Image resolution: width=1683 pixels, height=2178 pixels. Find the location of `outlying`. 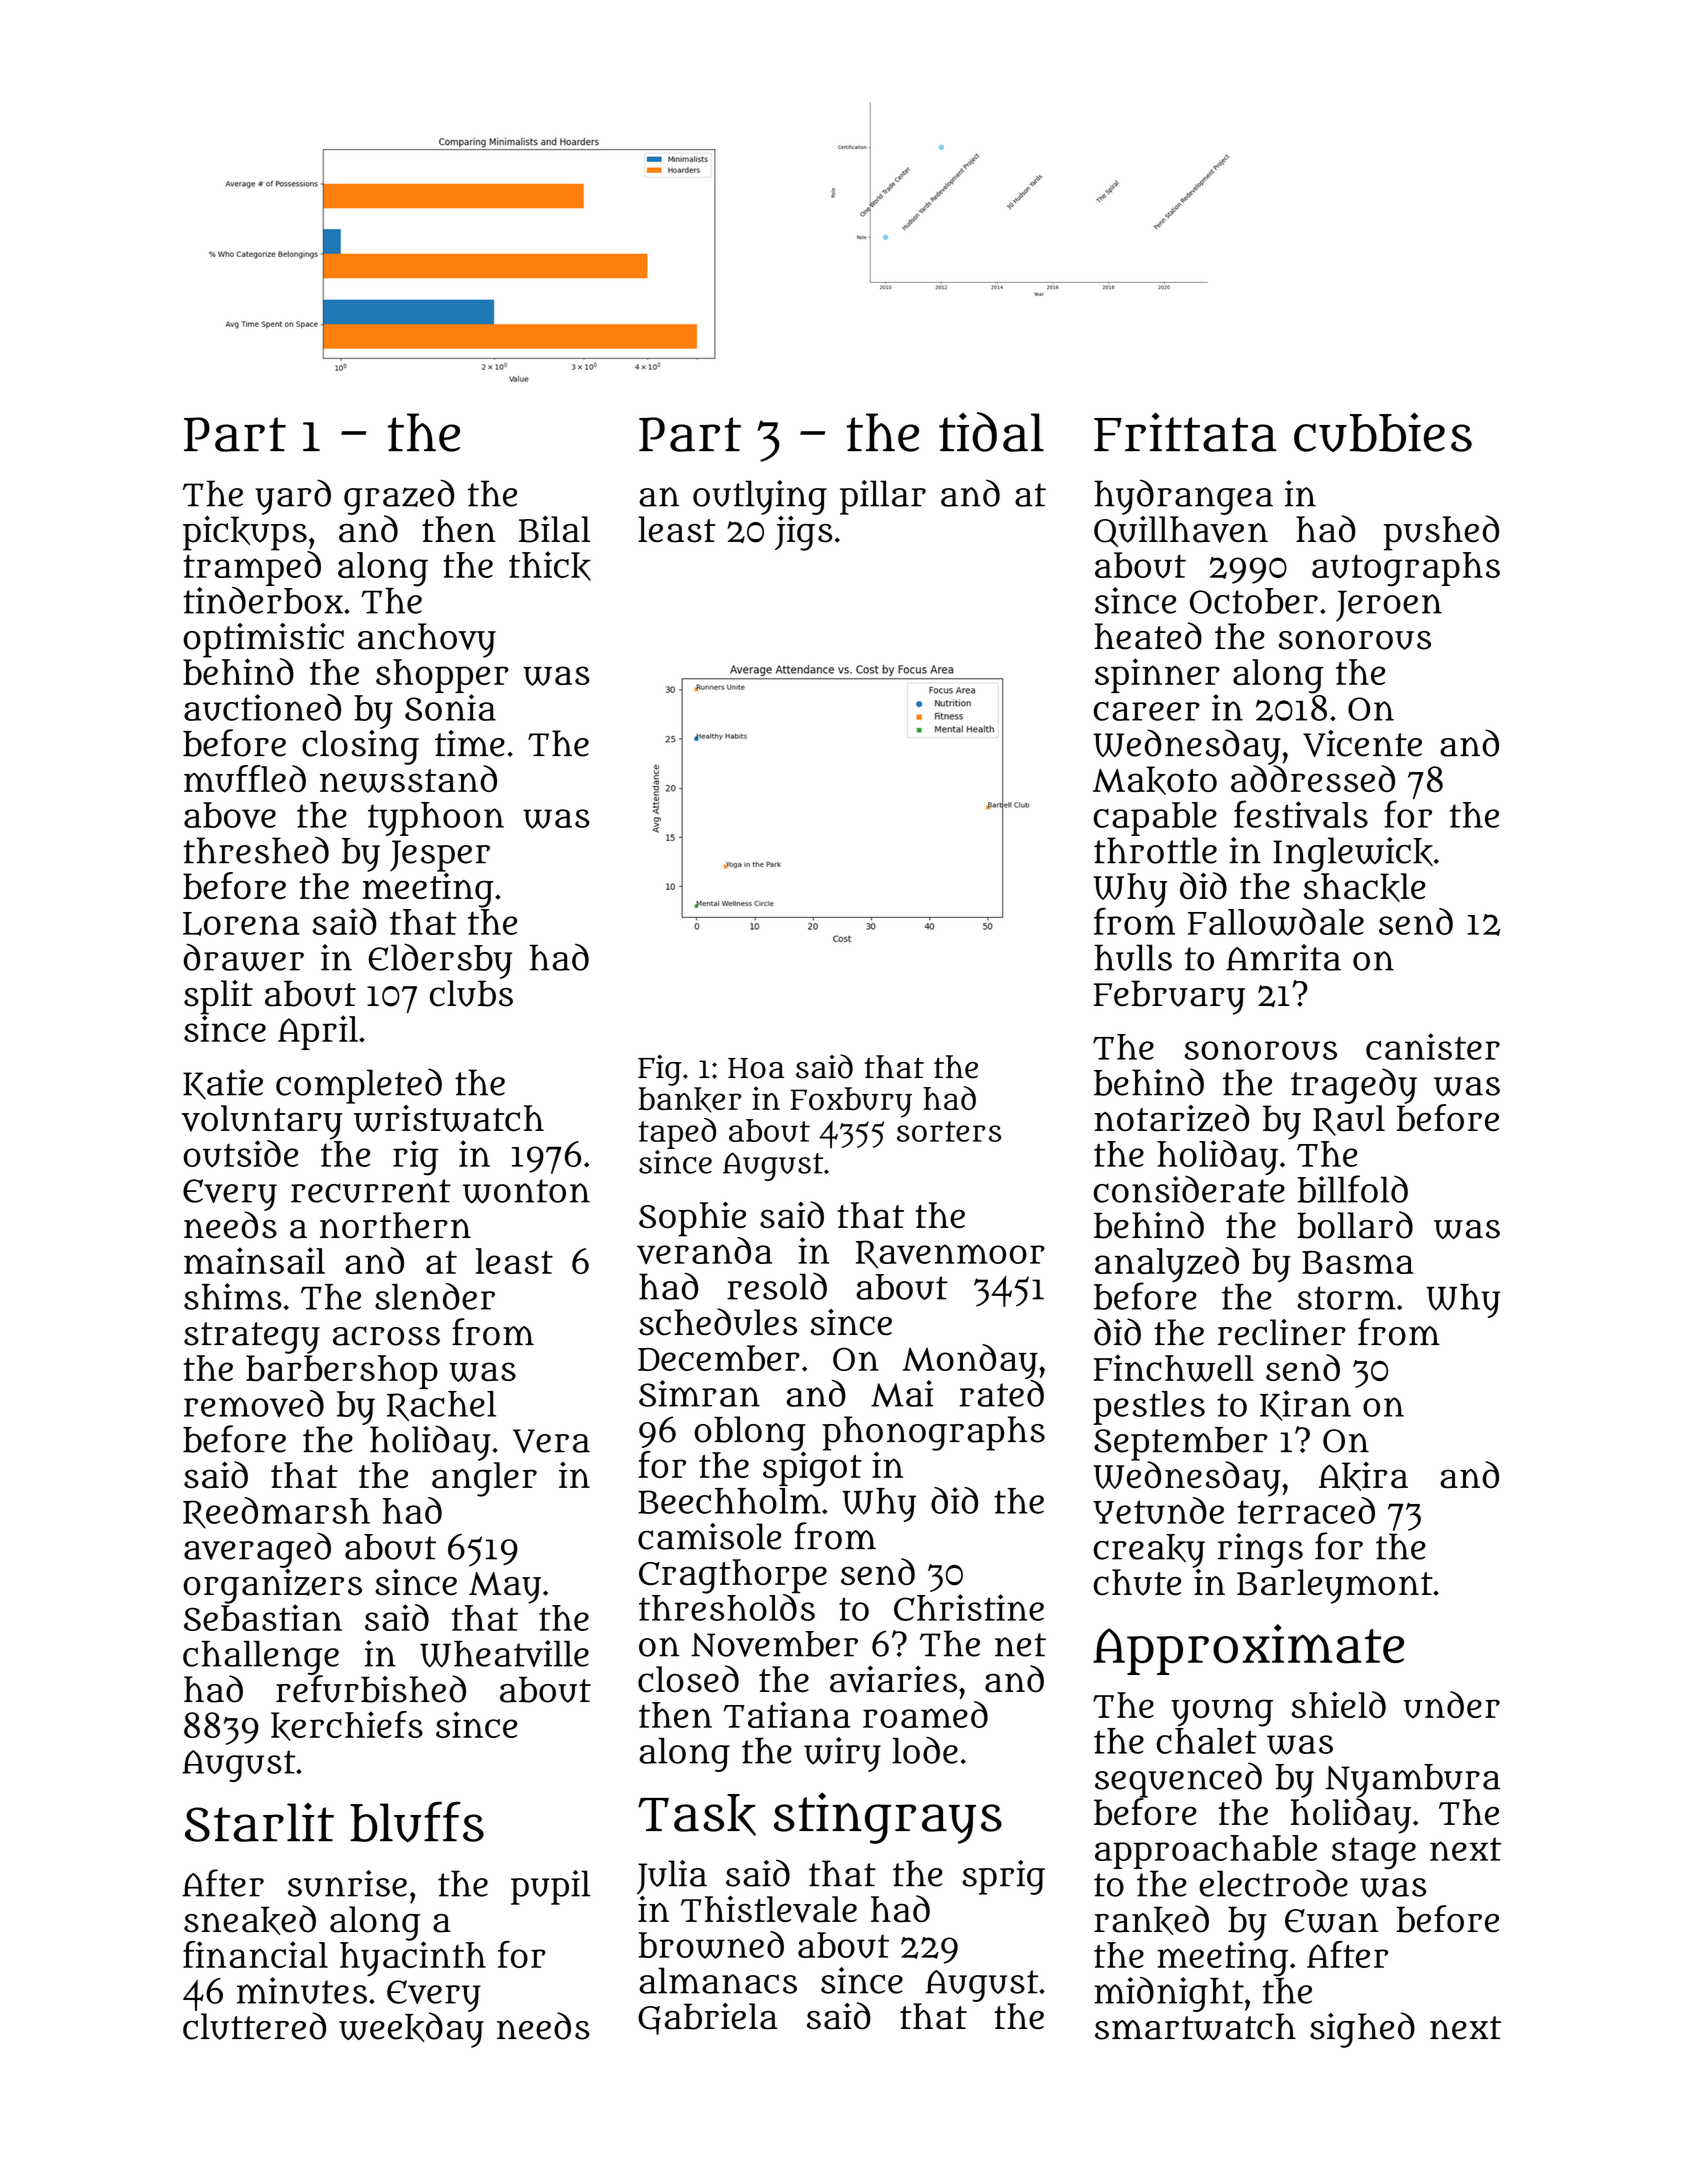

outlying is located at coordinates (760, 497).
